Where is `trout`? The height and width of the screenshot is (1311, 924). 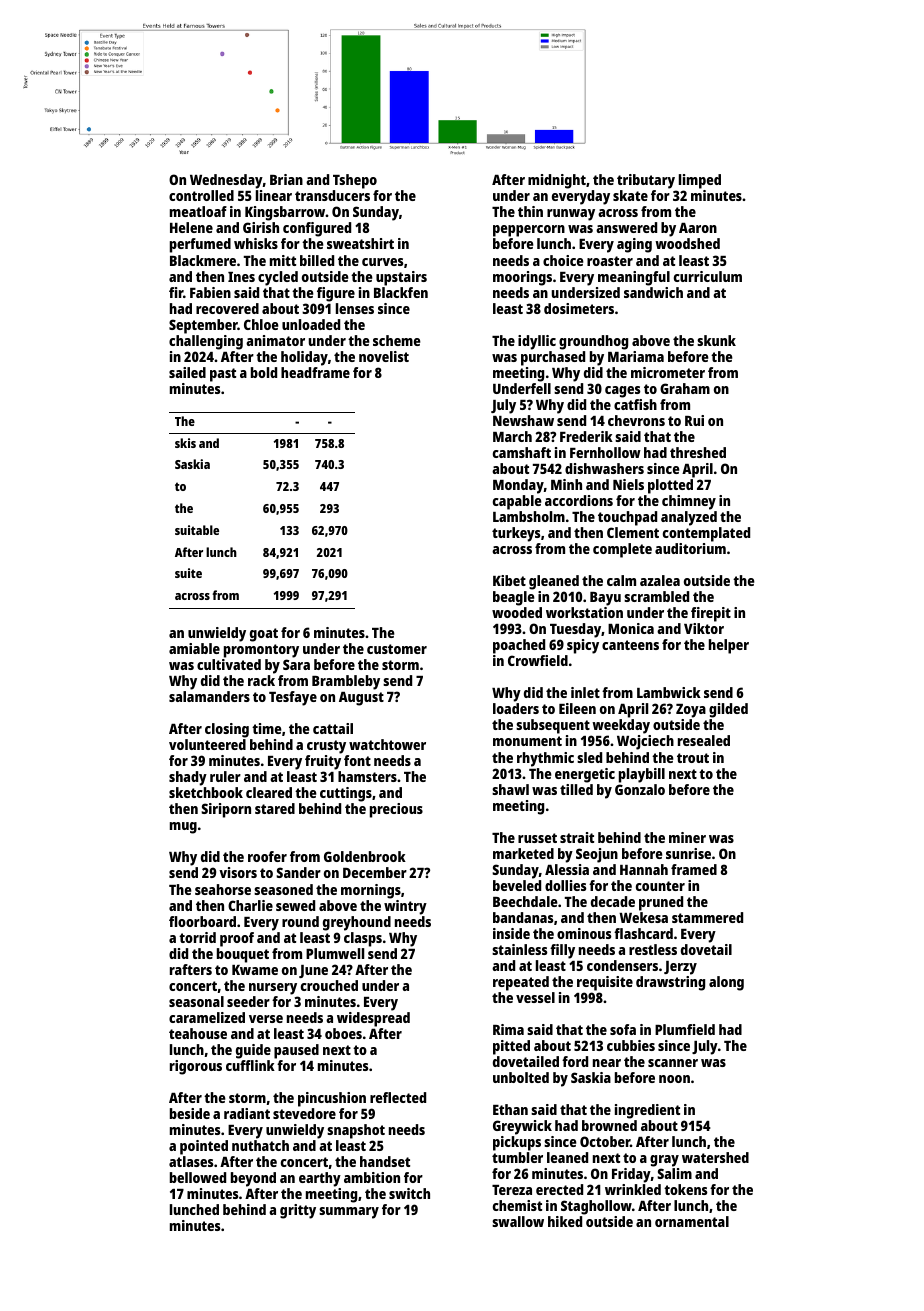
trout is located at coordinates (693, 758).
